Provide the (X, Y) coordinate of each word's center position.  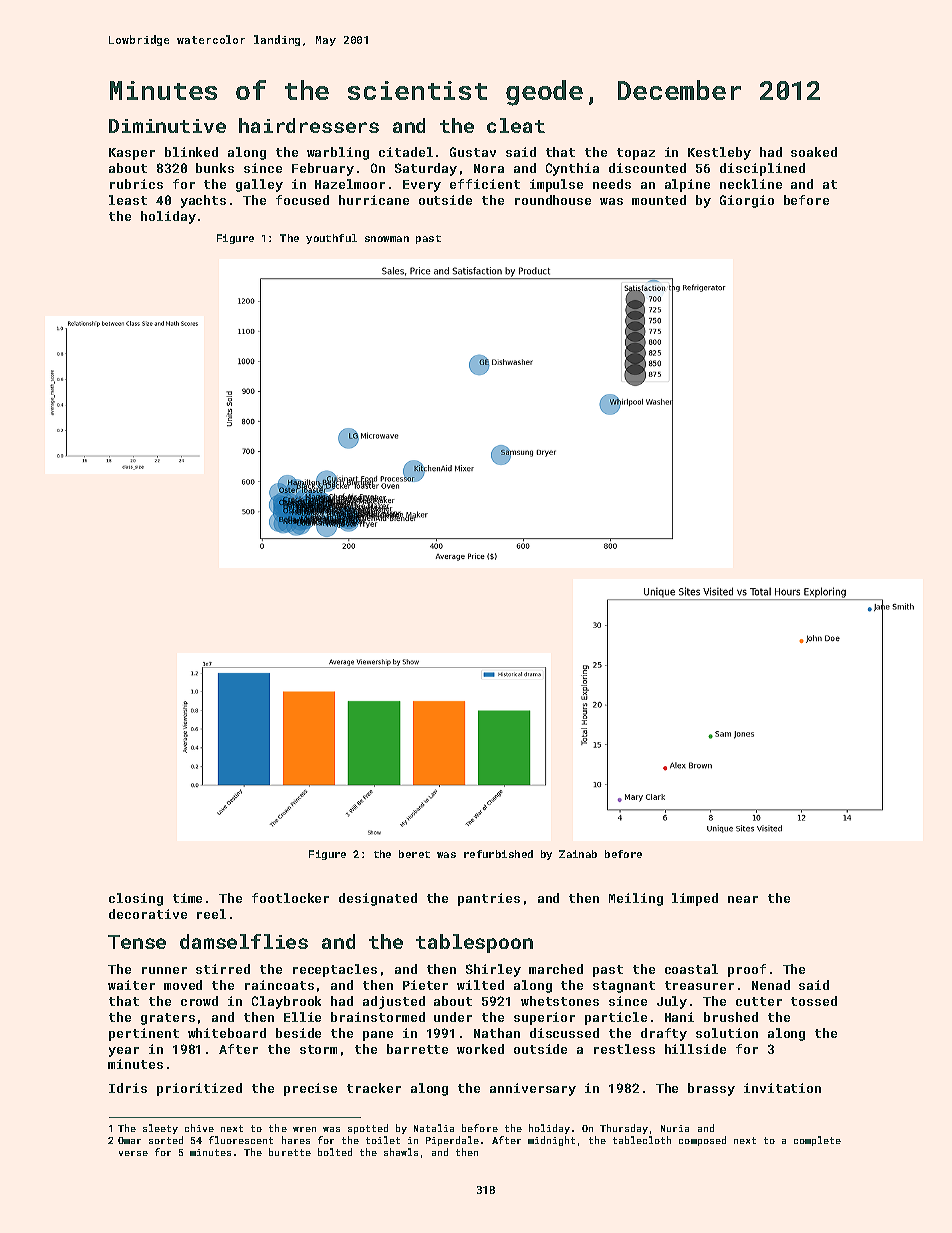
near (743, 899)
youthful (331, 239)
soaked (814, 152)
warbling (338, 153)
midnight (551, 1141)
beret (414, 854)
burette (290, 1152)
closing (136, 899)
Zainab (578, 854)
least (128, 200)
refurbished (498, 854)
